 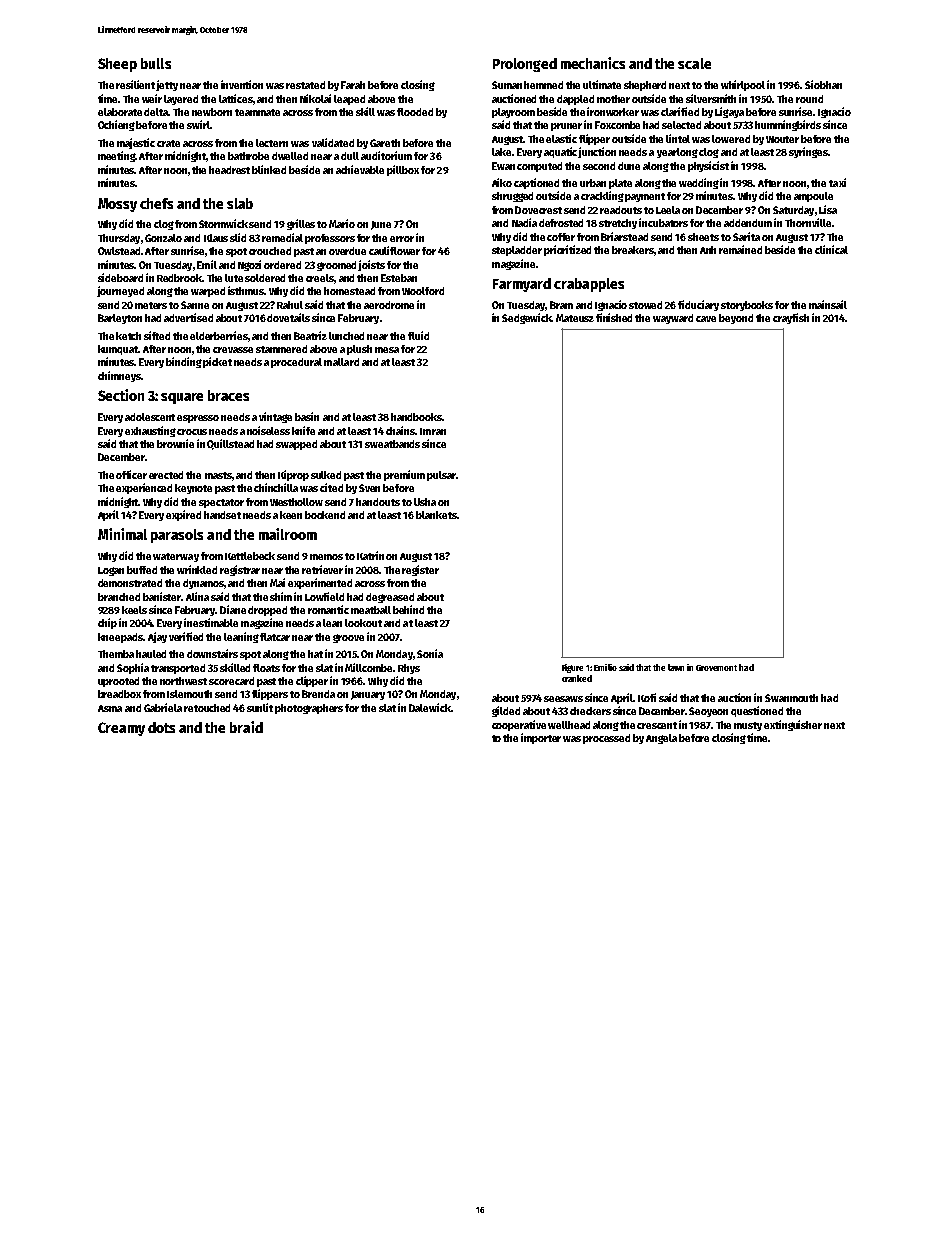 What do you see at coordinates (156, 63) in the image?
I see `bulls` at bounding box center [156, 63].
